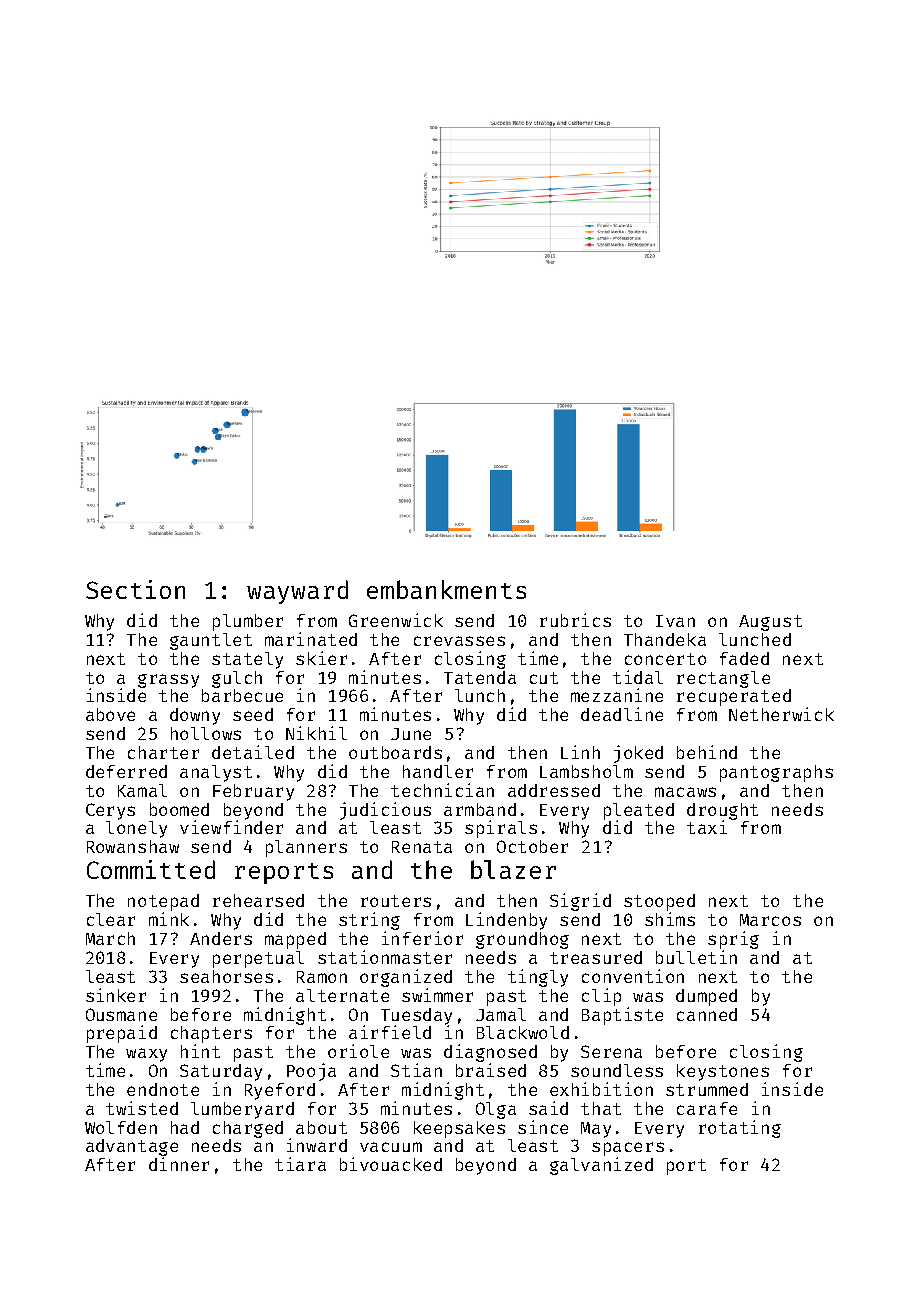  Describe the element at coordinates (781, 714) in the page. I see `Netherwick` at that location.
